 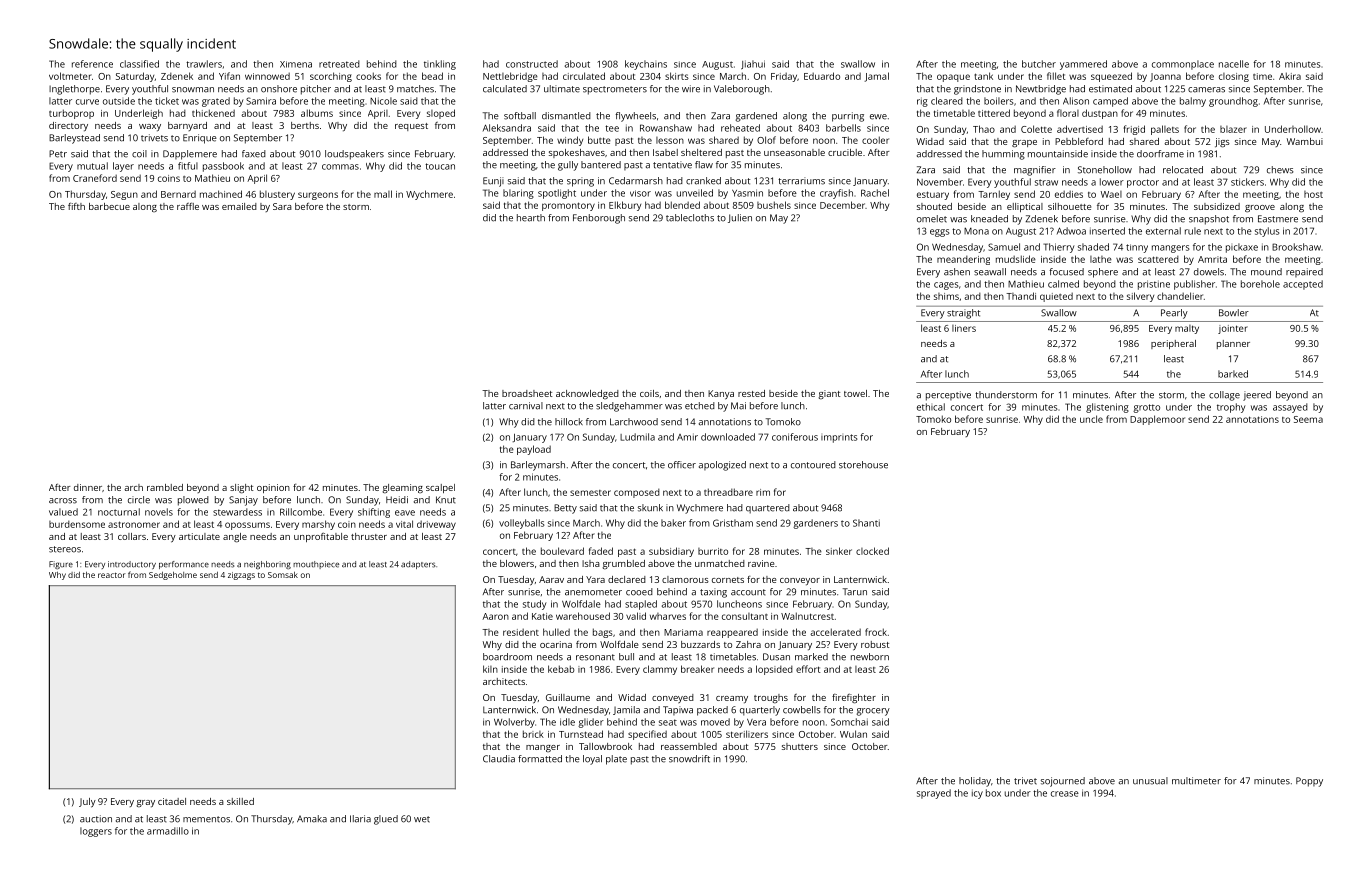 I want to click on collars, so click(x=132, y=536).
